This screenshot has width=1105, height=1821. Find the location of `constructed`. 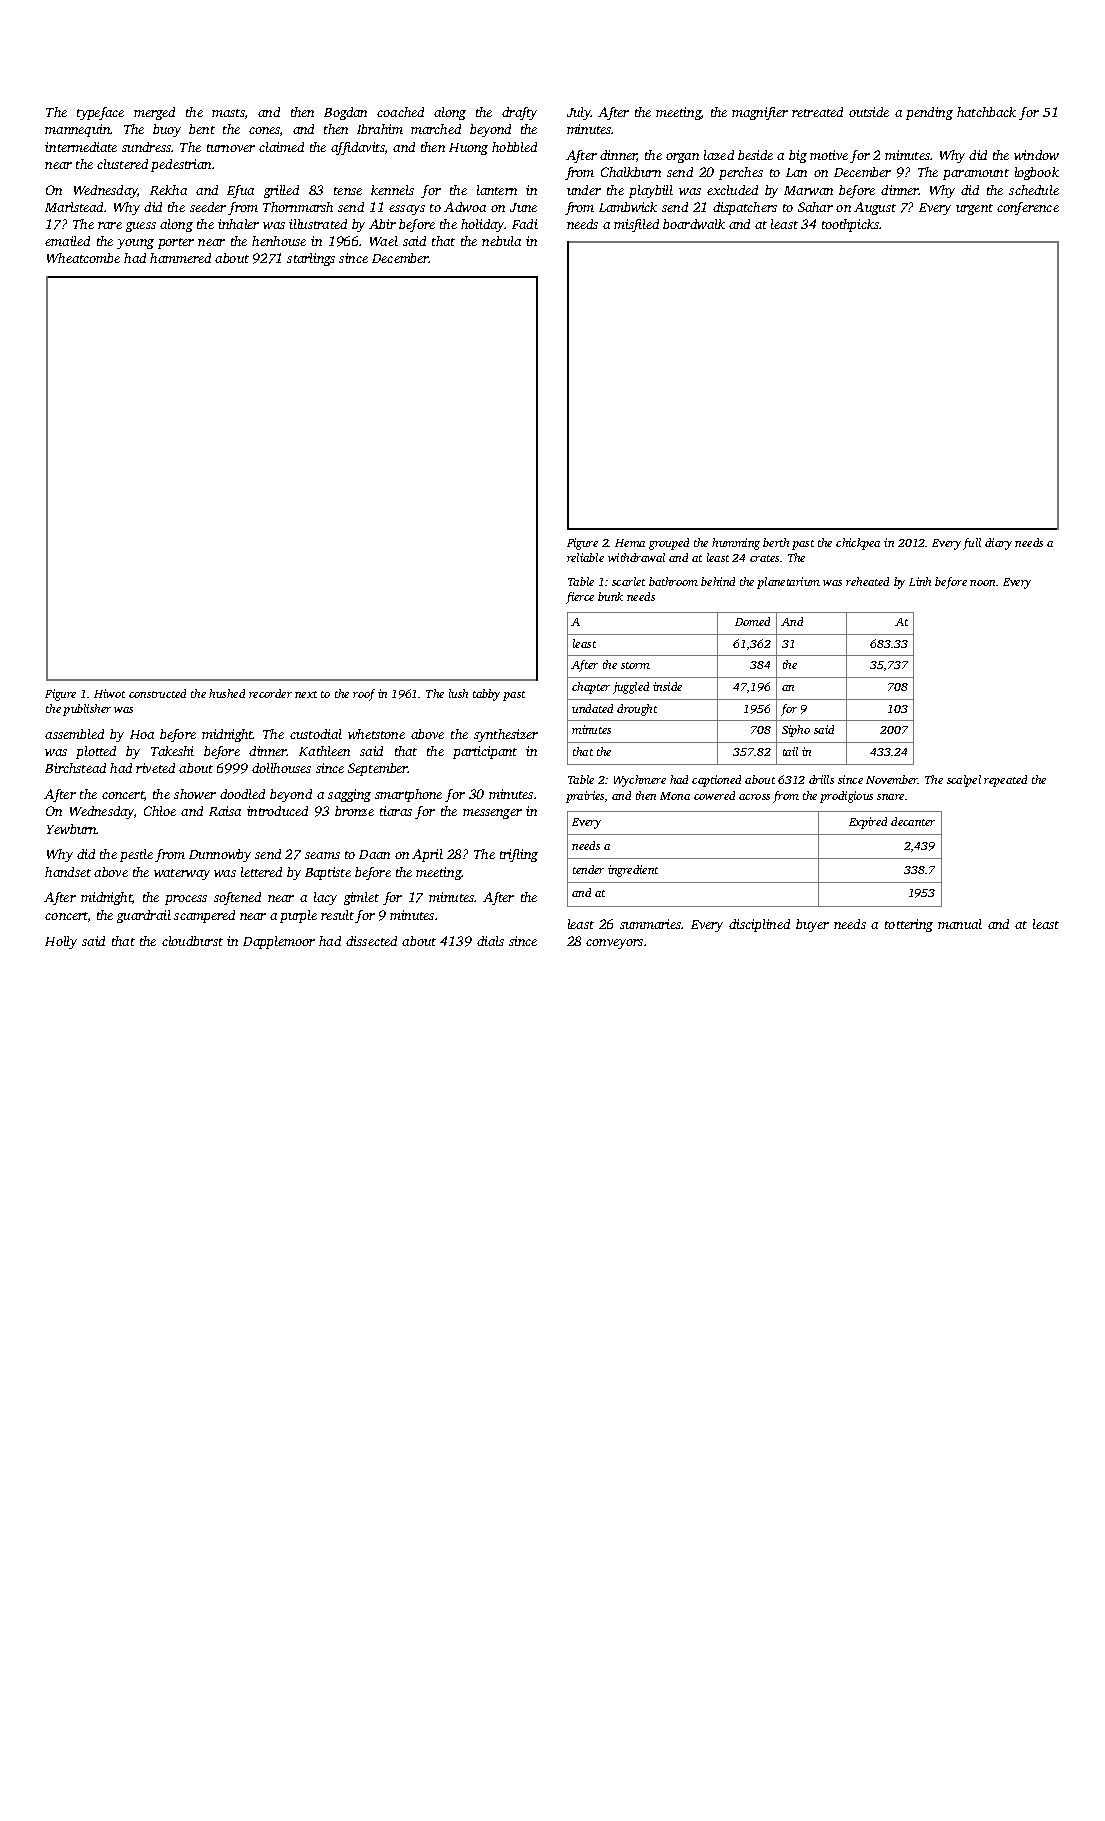

constructed is located at coordinates (157, 693).
